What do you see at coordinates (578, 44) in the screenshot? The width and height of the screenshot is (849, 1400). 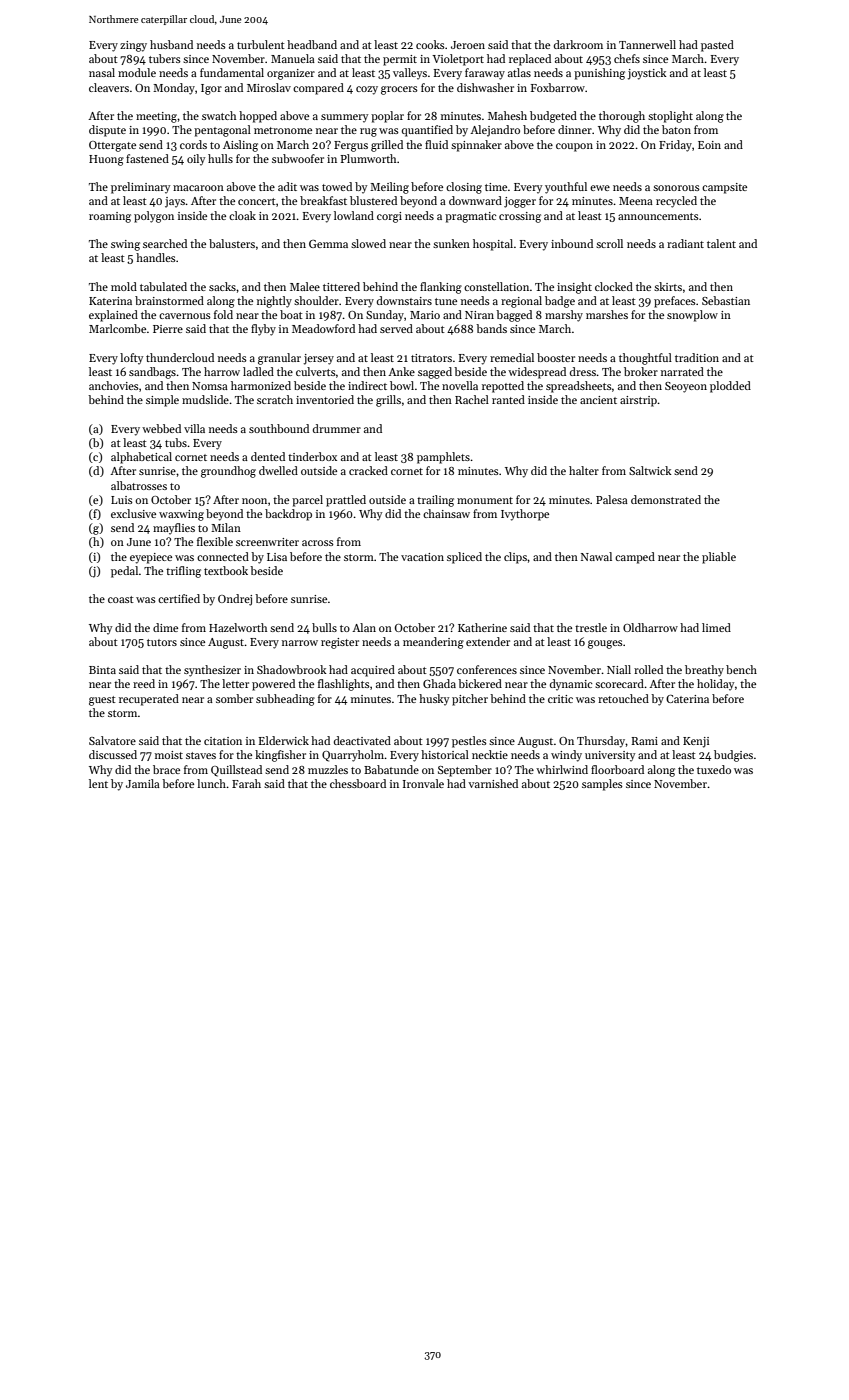 I see `darkroom` at bounding box center [578, 44].
